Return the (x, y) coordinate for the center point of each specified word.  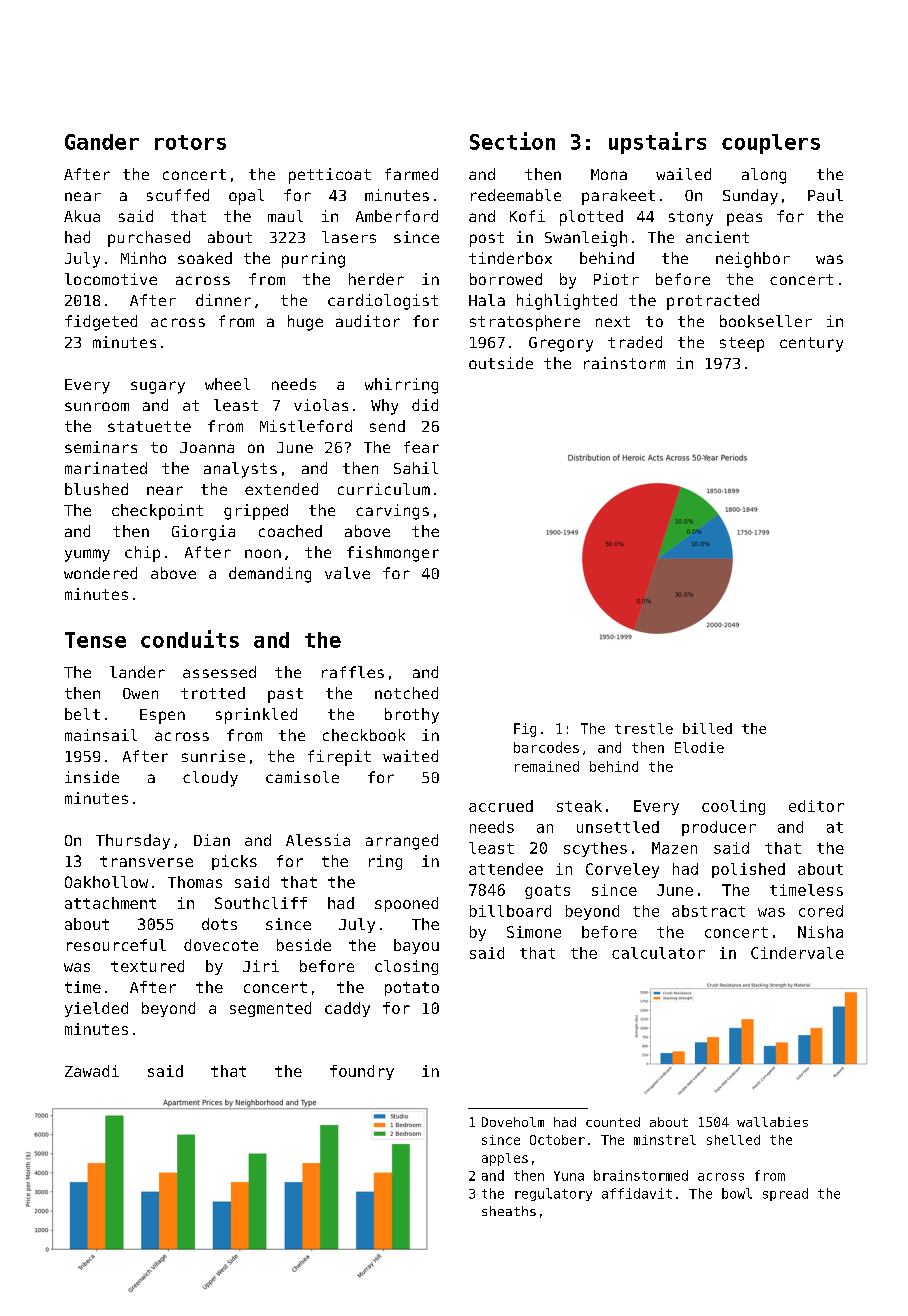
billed (707, 728)
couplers (771, 144)
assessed (219, 672)
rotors (190, 142)
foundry (362, 1072)
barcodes (546, 747)
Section (512, 141)
